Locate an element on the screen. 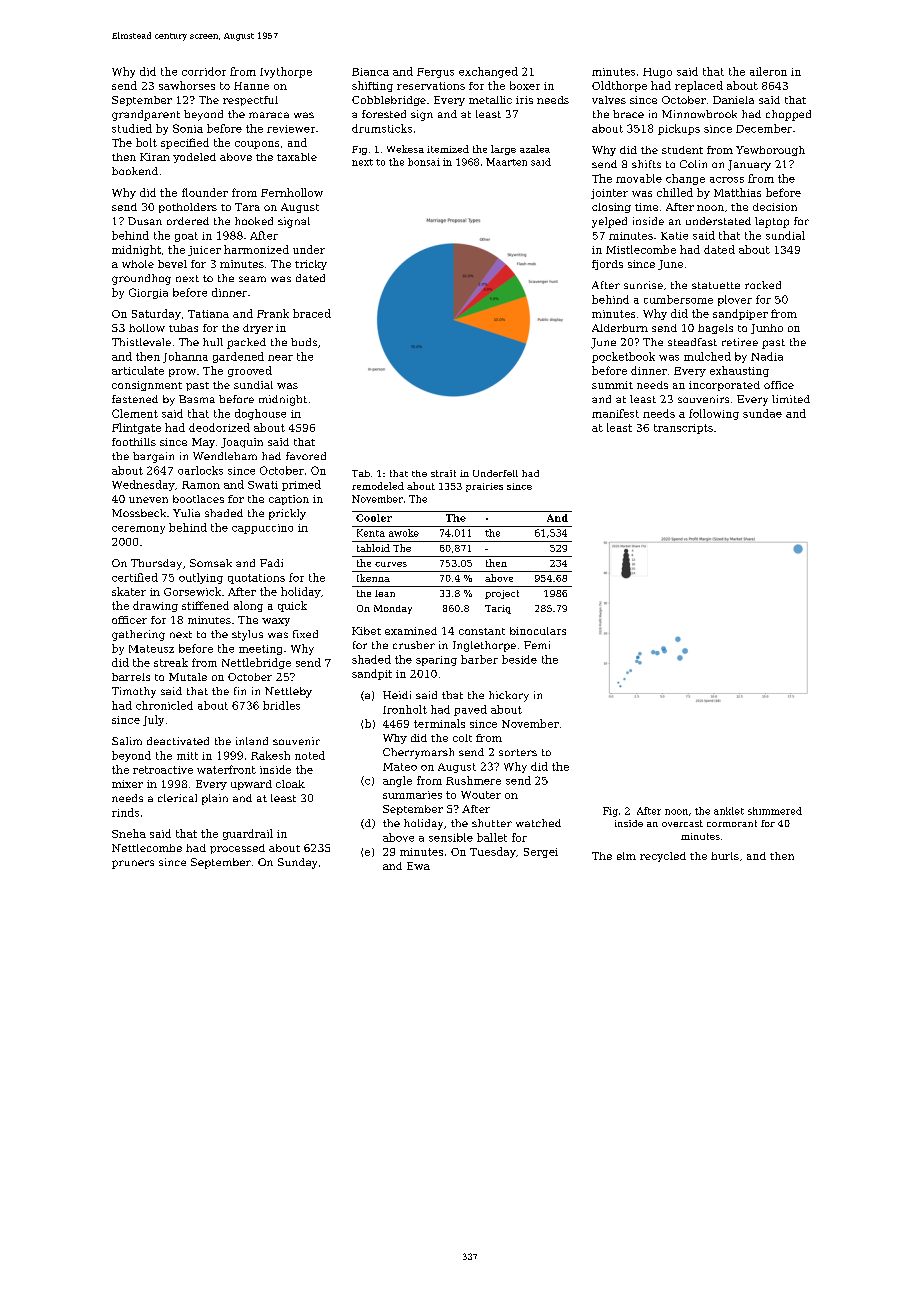 The height and width of the screenshot is (1308, 924). fjords is located at coordinates (607, 265).
